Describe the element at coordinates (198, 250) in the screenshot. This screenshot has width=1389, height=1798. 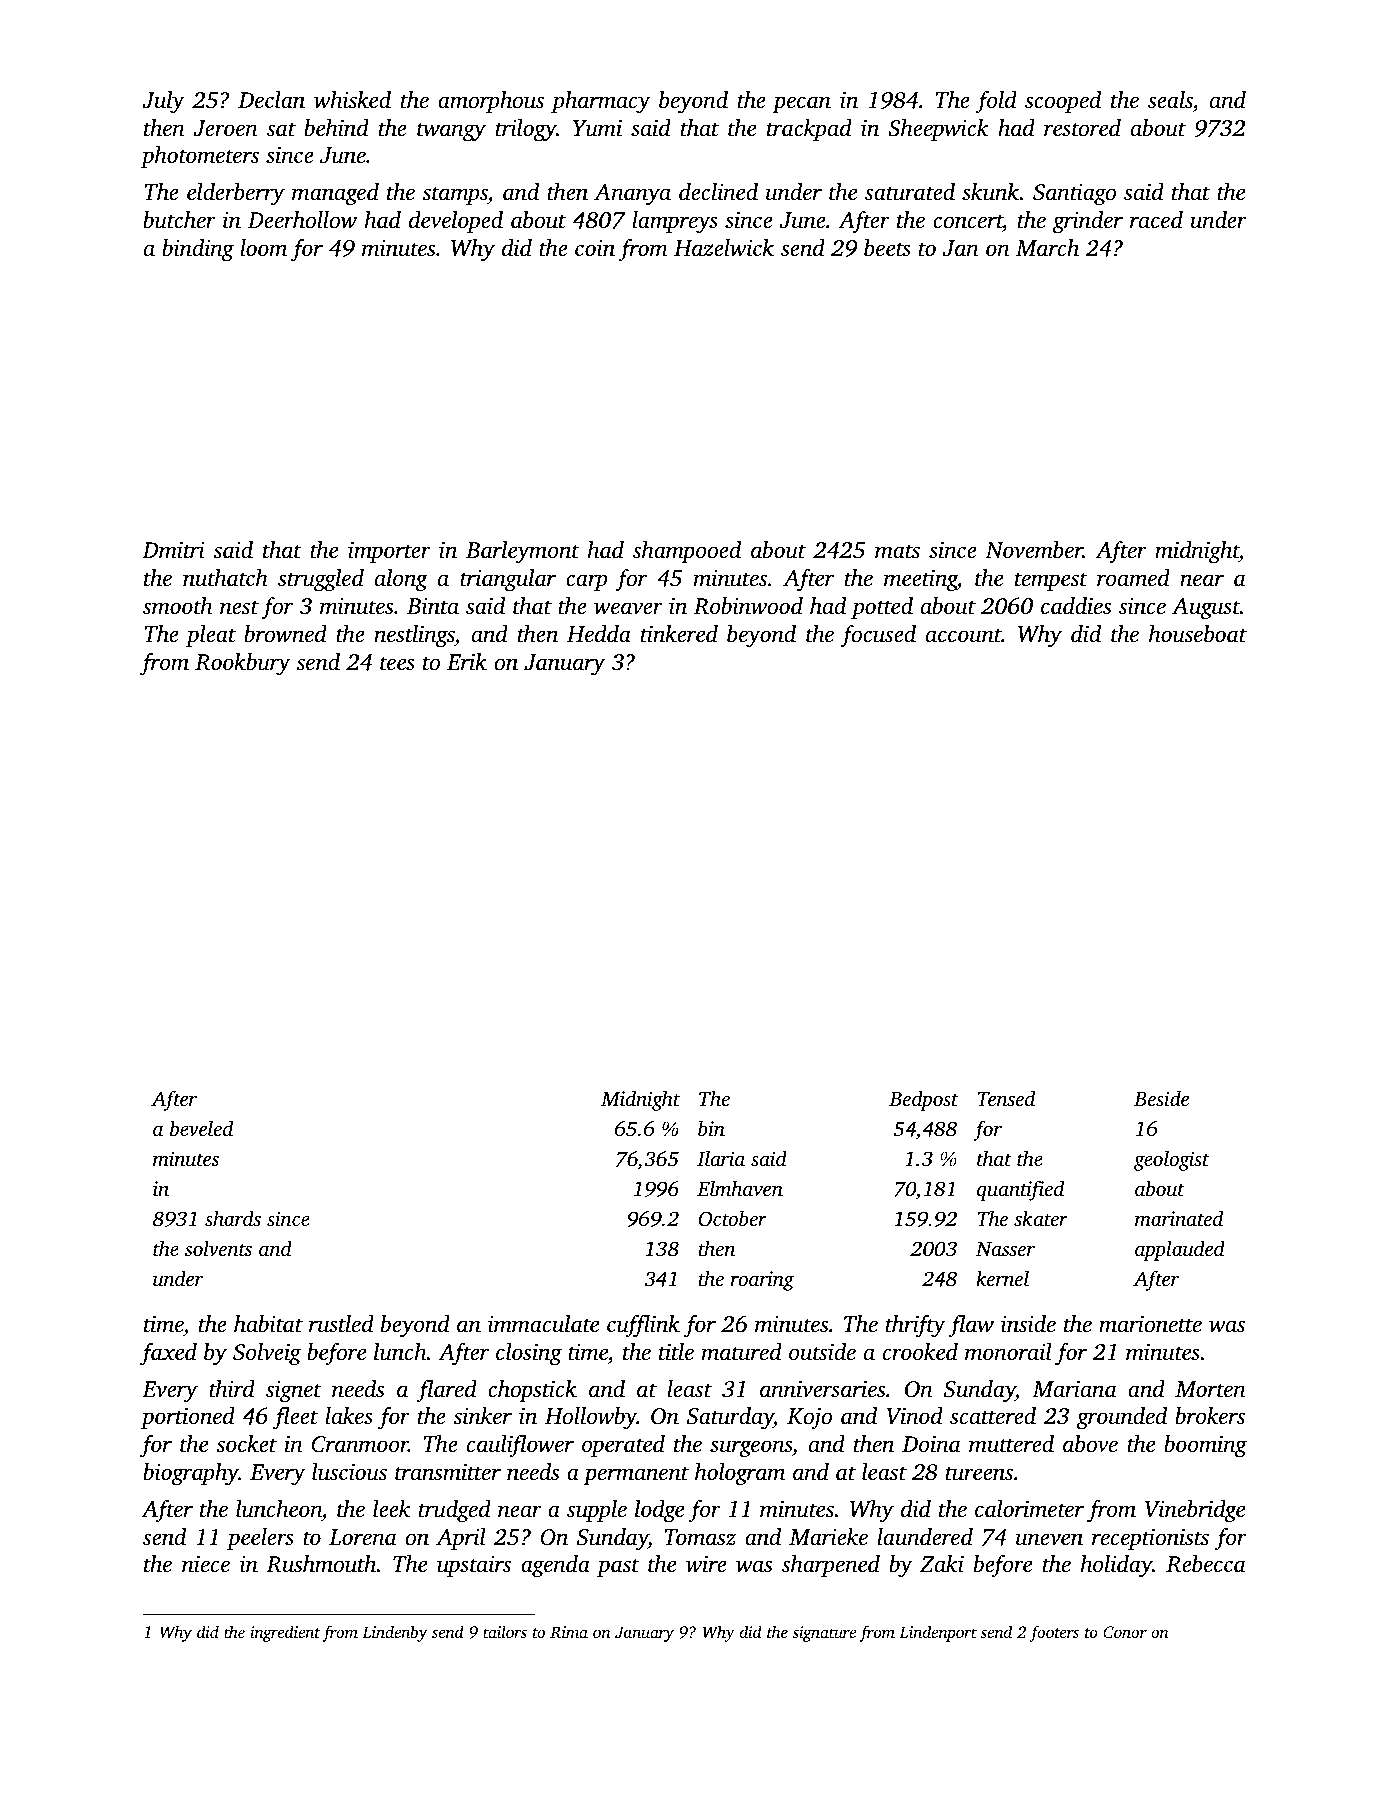
I see `binding` at that location.
